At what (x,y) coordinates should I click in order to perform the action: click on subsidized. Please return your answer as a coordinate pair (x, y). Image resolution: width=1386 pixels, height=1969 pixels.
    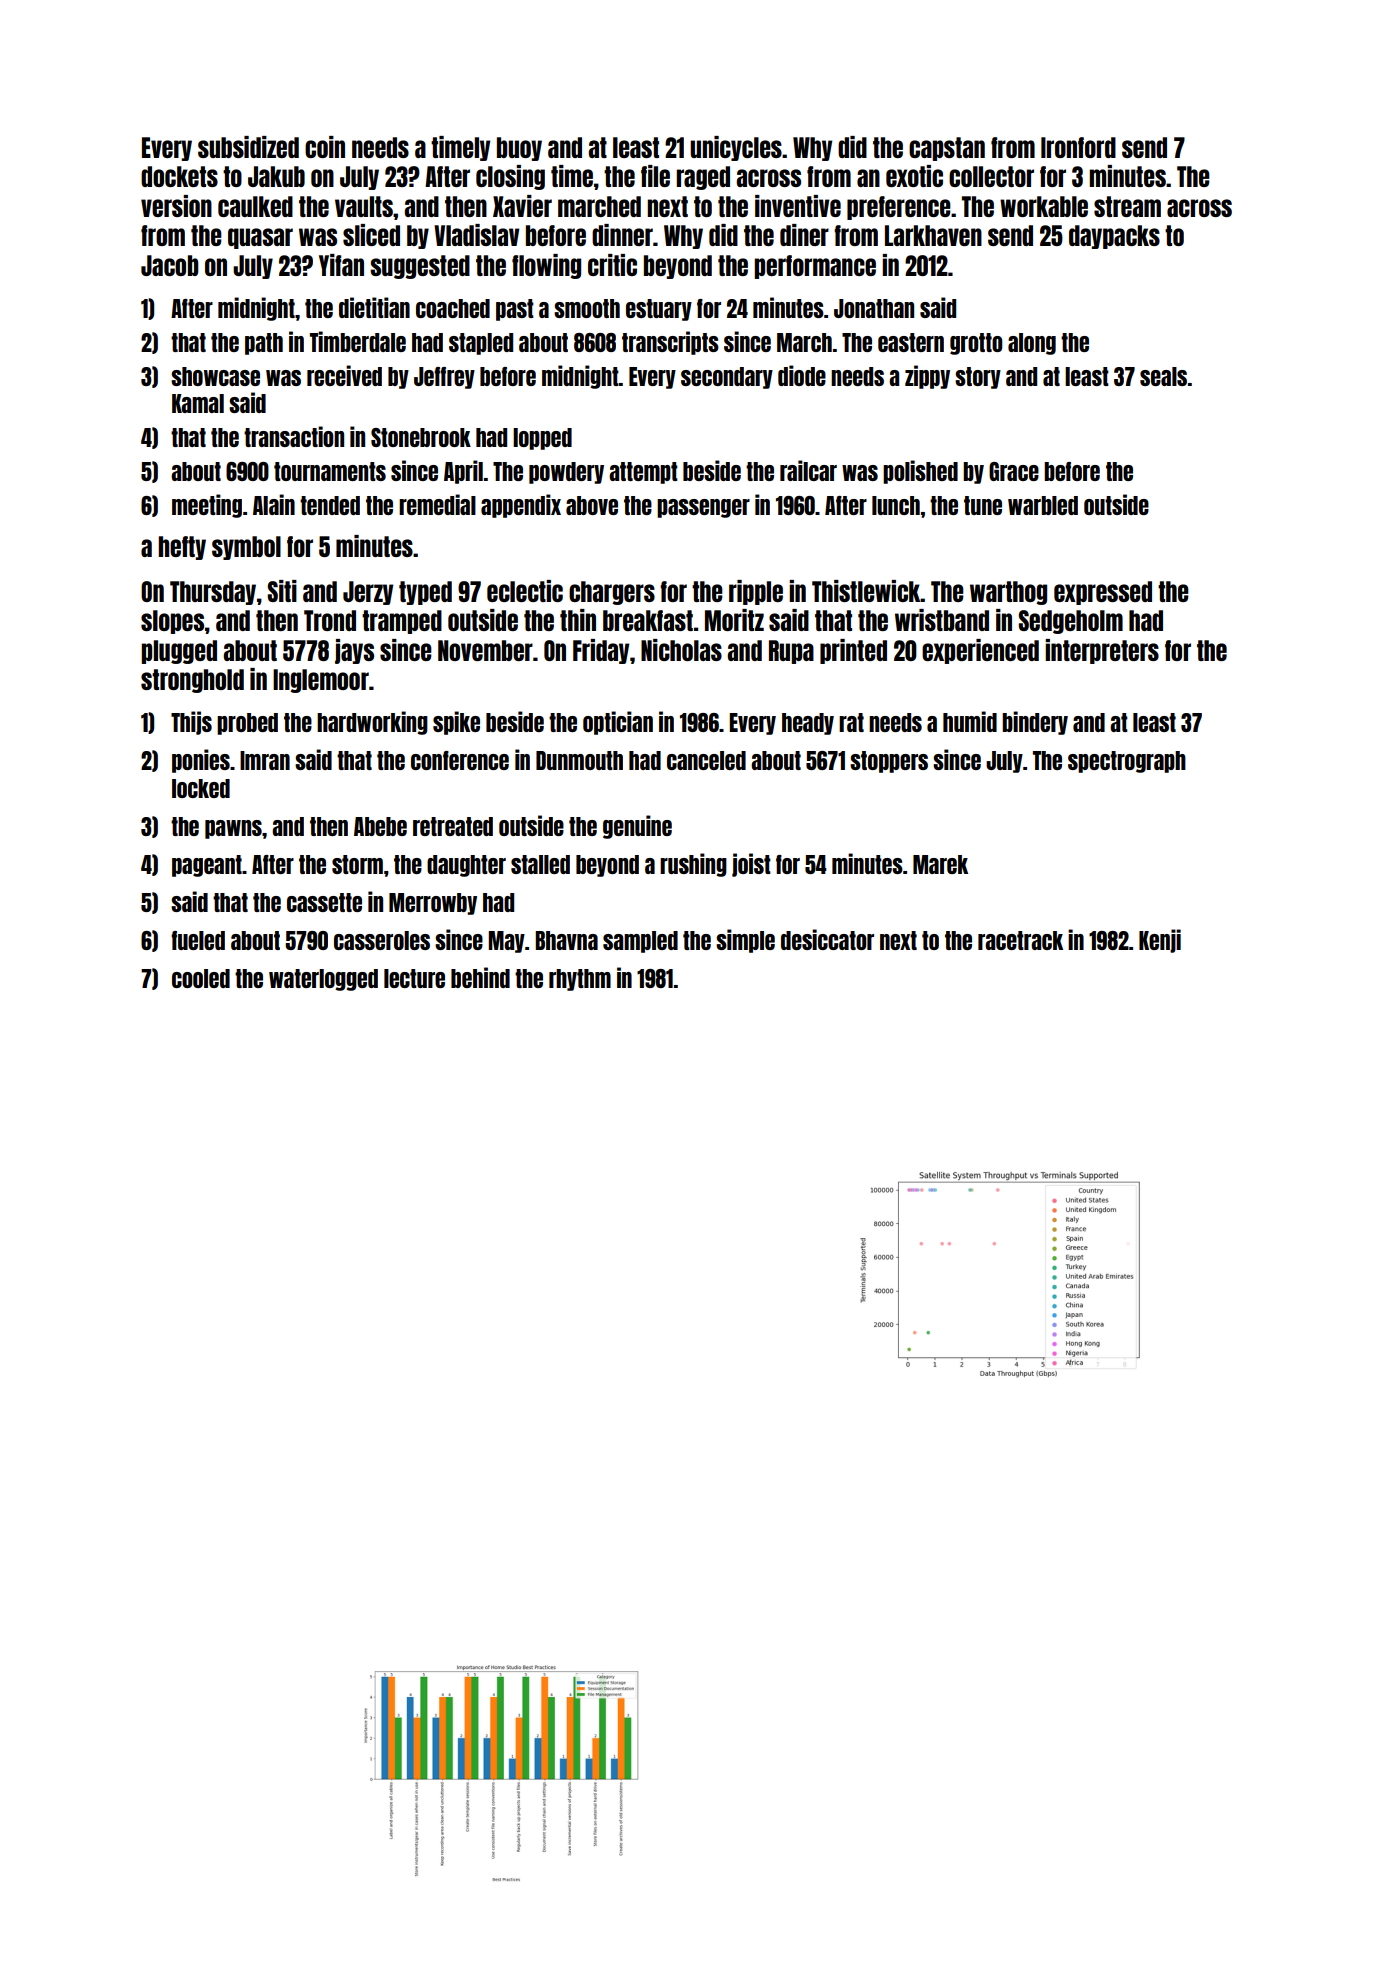
    Looking at the image, I should click on (248, 147).
